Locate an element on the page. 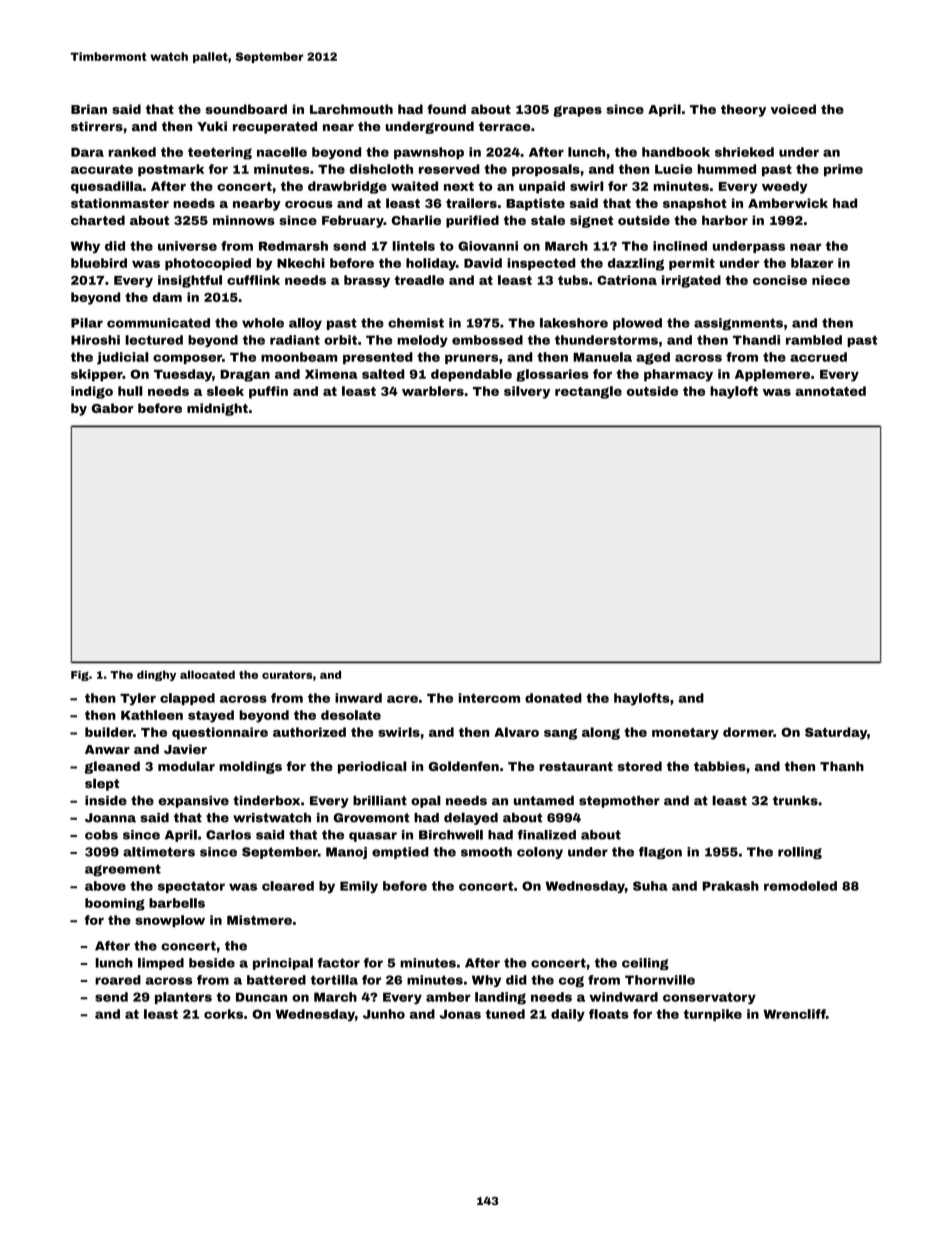 This image has height=1233, width=952. grapes is located at coordinates (577, 111).
